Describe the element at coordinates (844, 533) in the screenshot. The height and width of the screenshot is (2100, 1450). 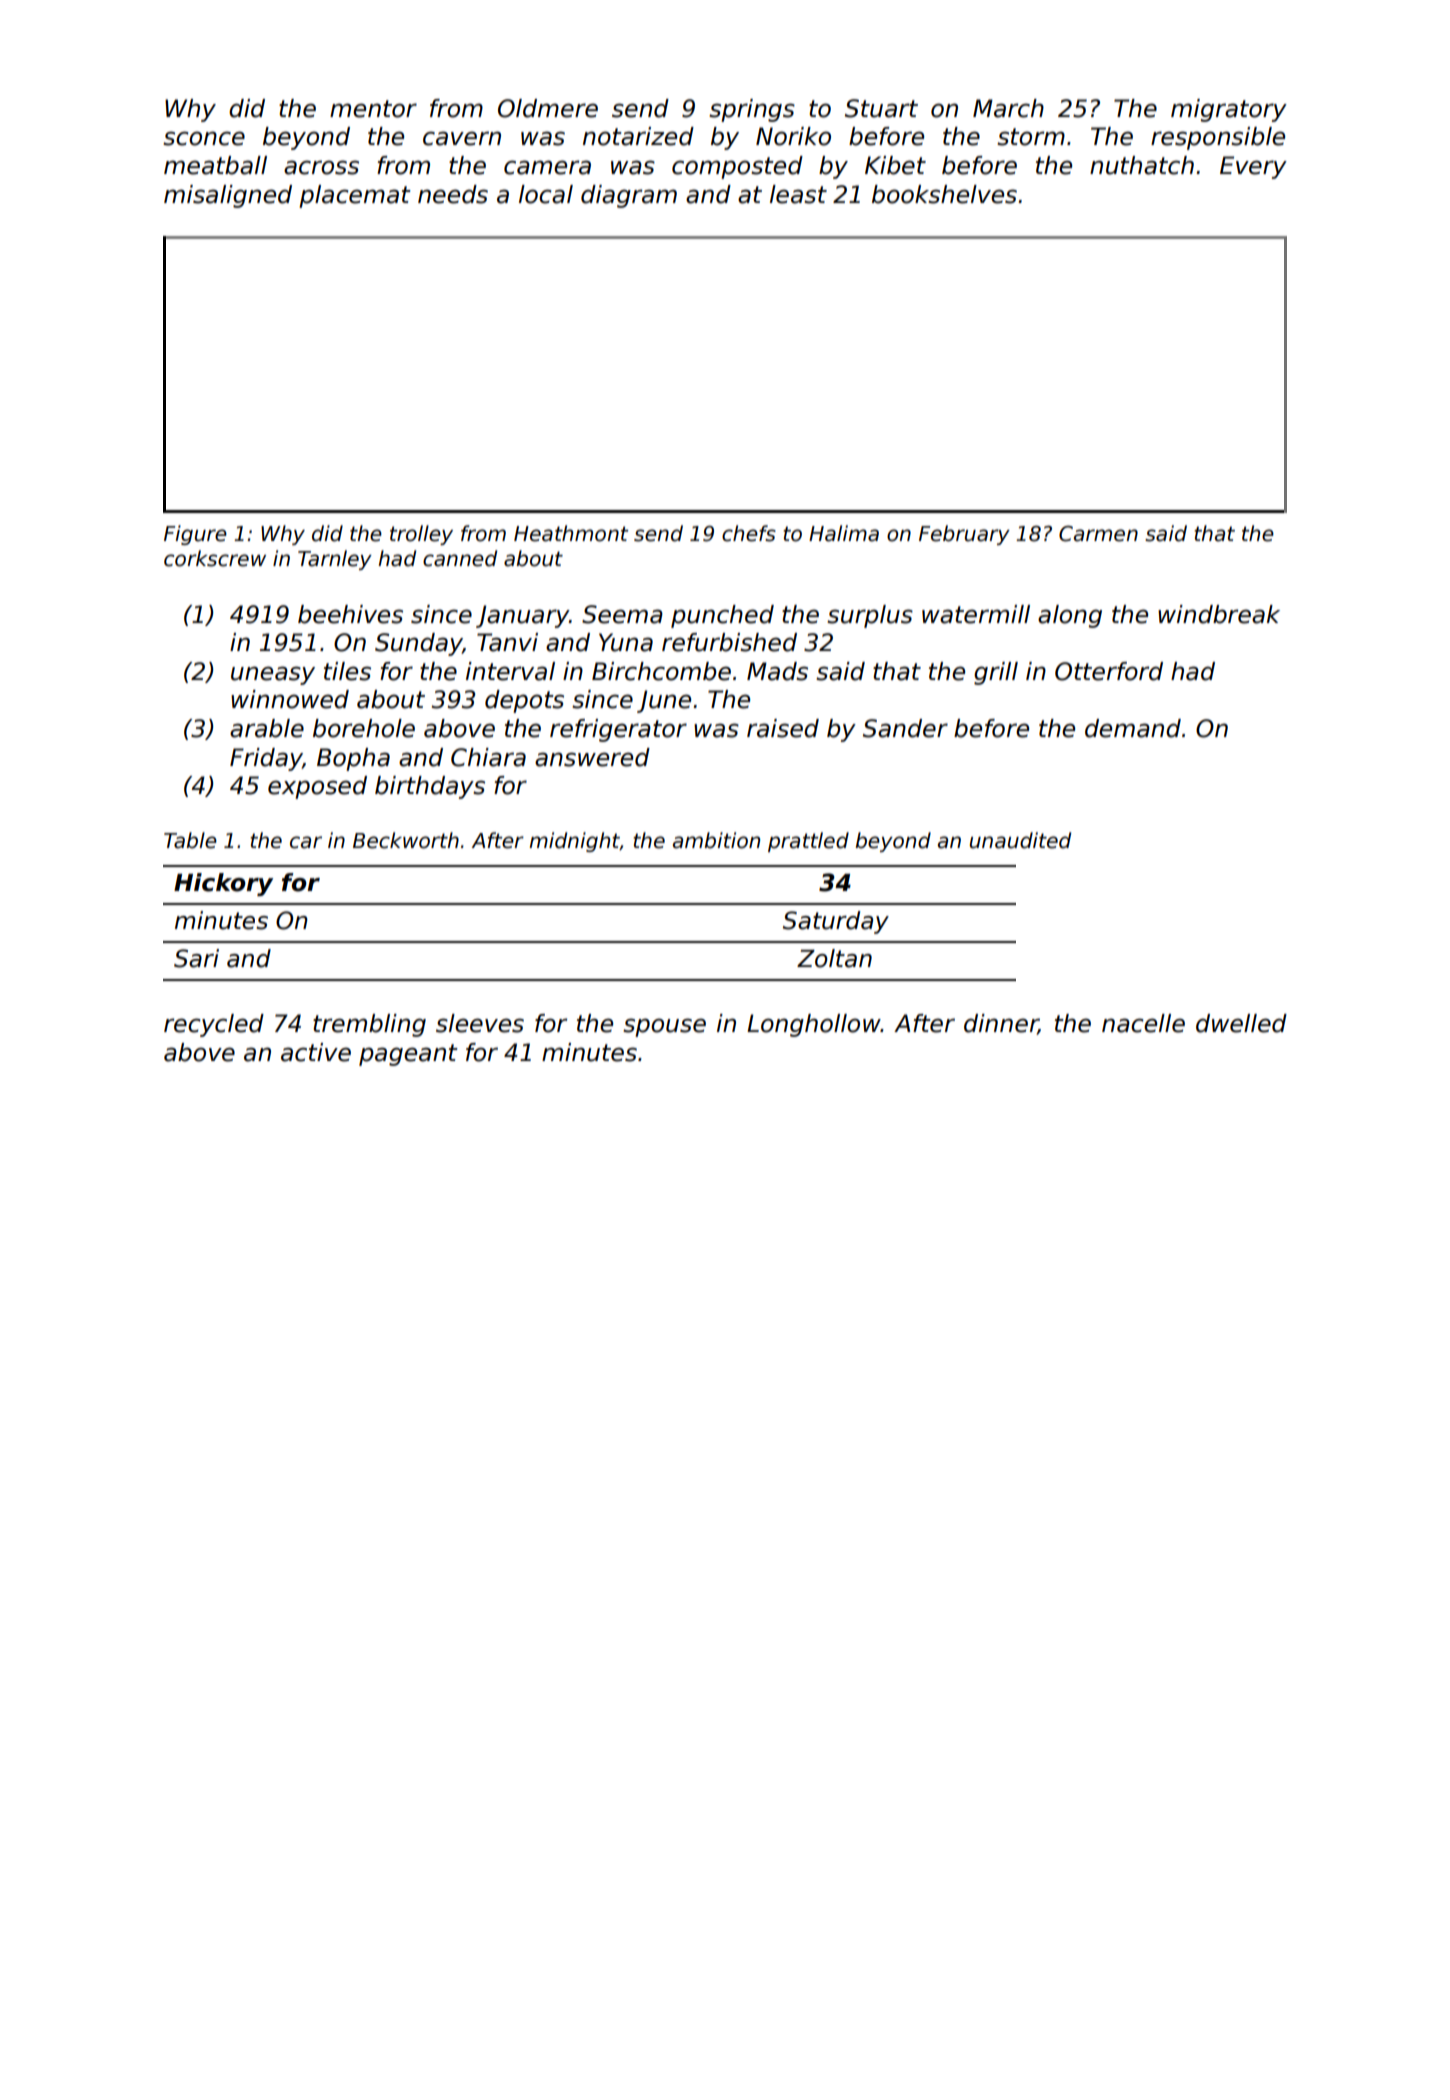
I see `Halima` at that location.
